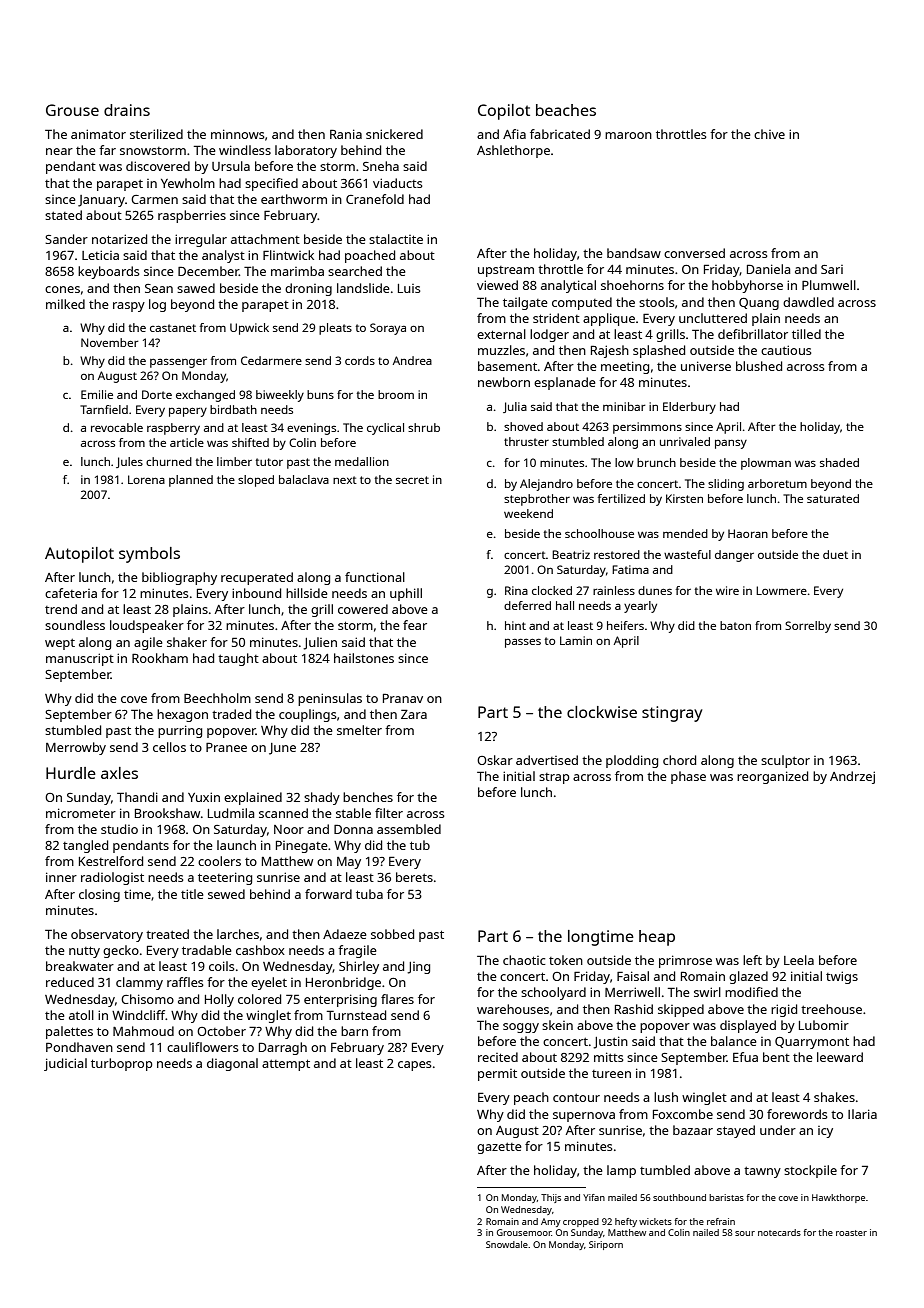 This screenshot has width=924, height=1308. I want to click on minnows, so click(238, 134).
